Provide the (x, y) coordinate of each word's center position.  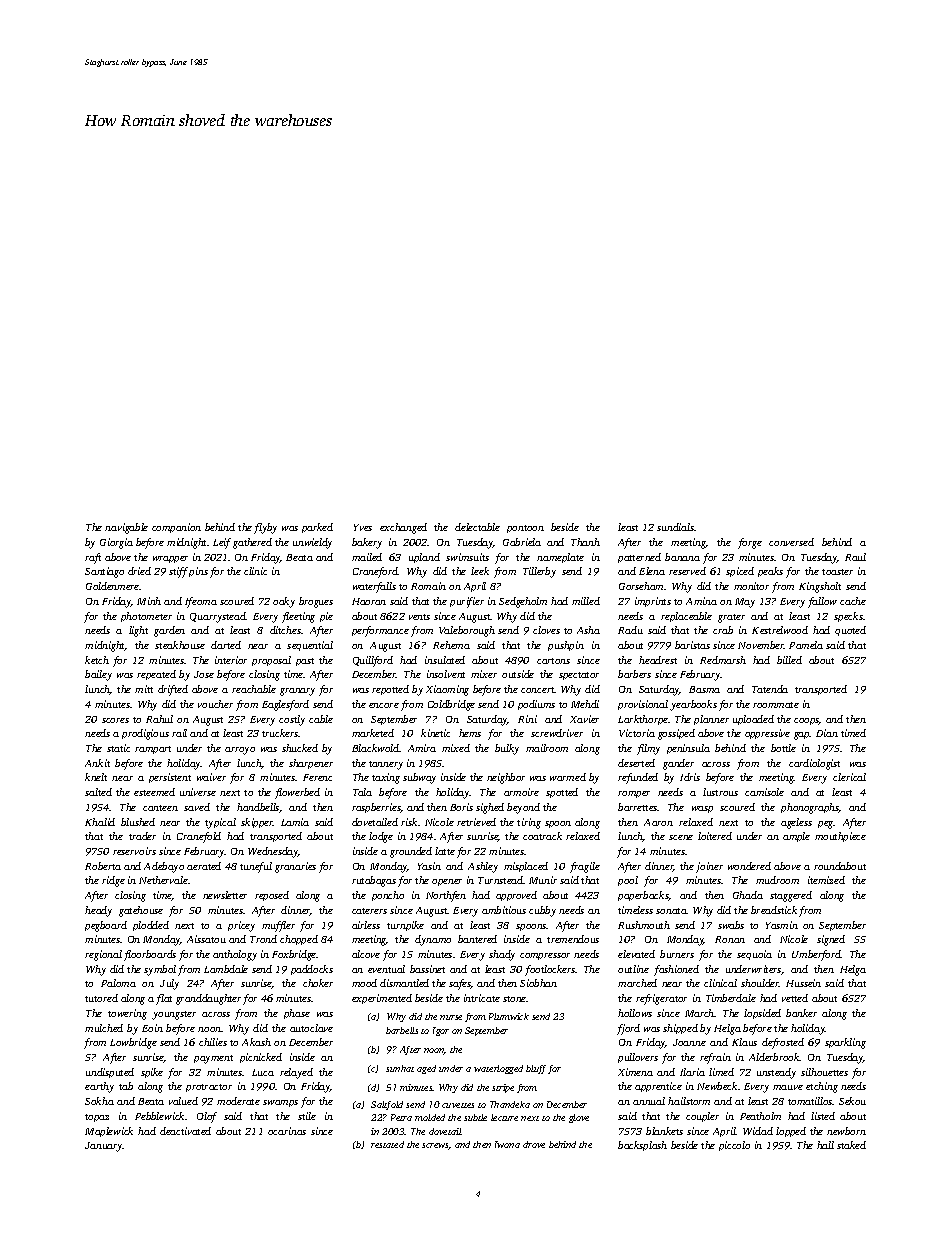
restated (387, 1144)
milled (586, 601)
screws (435, 1146)
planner (711, 720)
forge (750, 543)
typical (220, 823)
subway (419, 778)
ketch (97, 660)
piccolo (734, 1146)
